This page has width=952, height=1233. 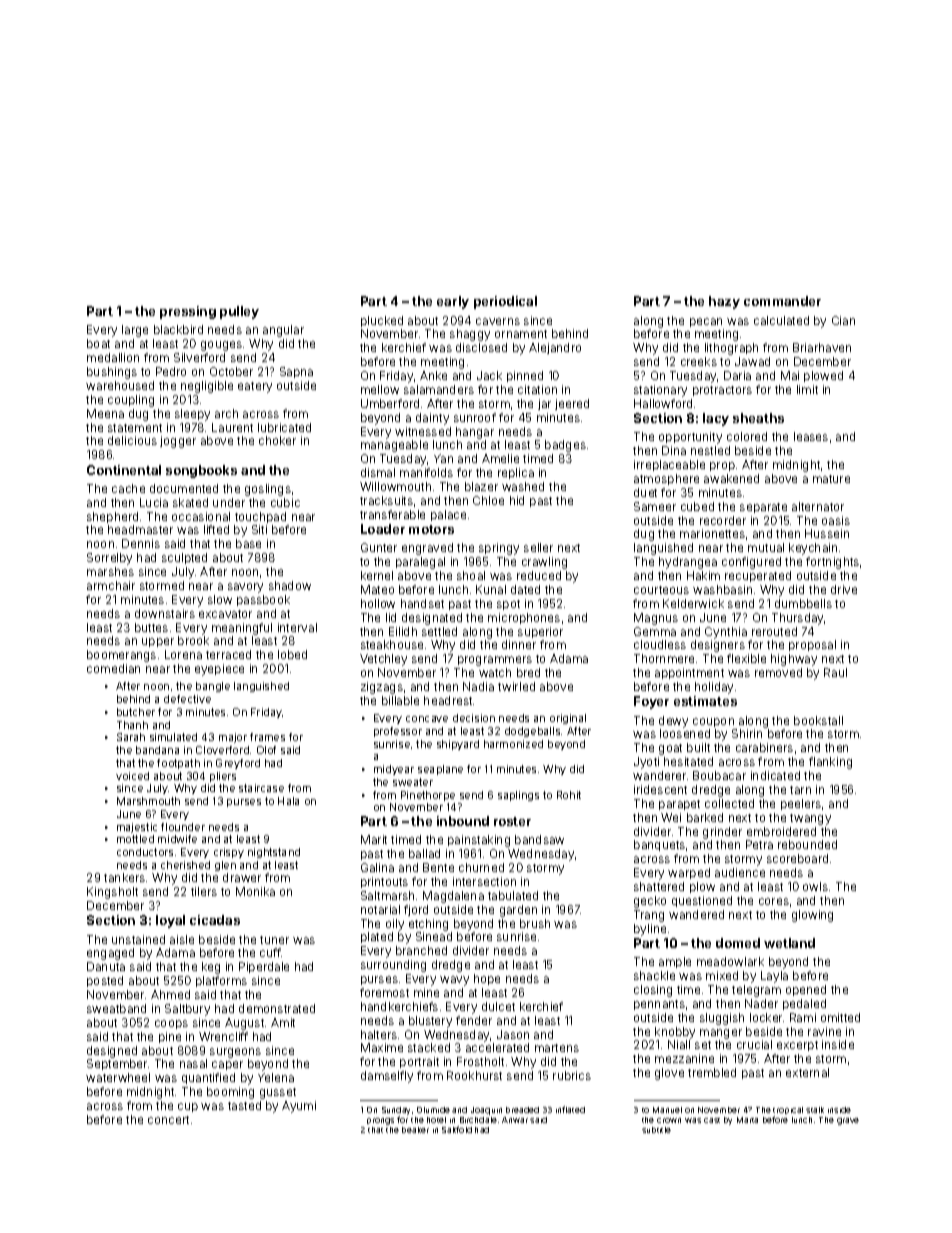 What do you see at coordinates (656, 1130) in the page?
I see `subtitle` at bounding box center [656, 1130].
